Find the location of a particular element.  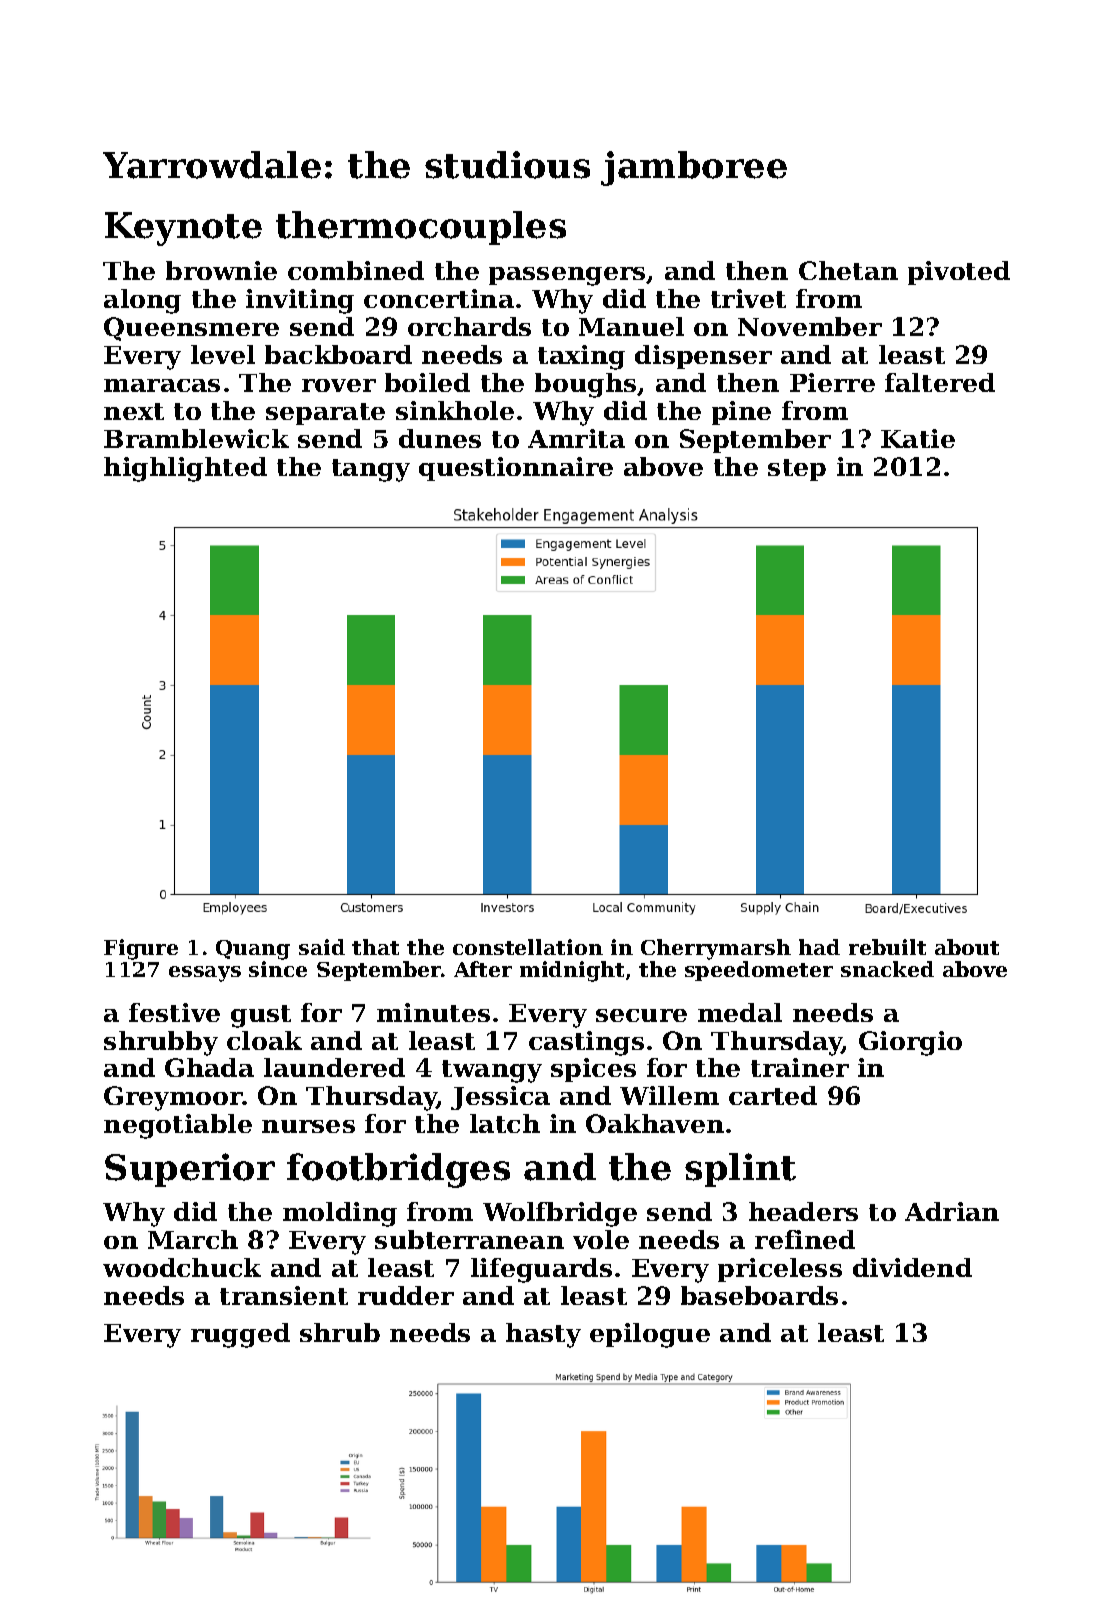

Bramblewick is located at coordinates (196, 438).
